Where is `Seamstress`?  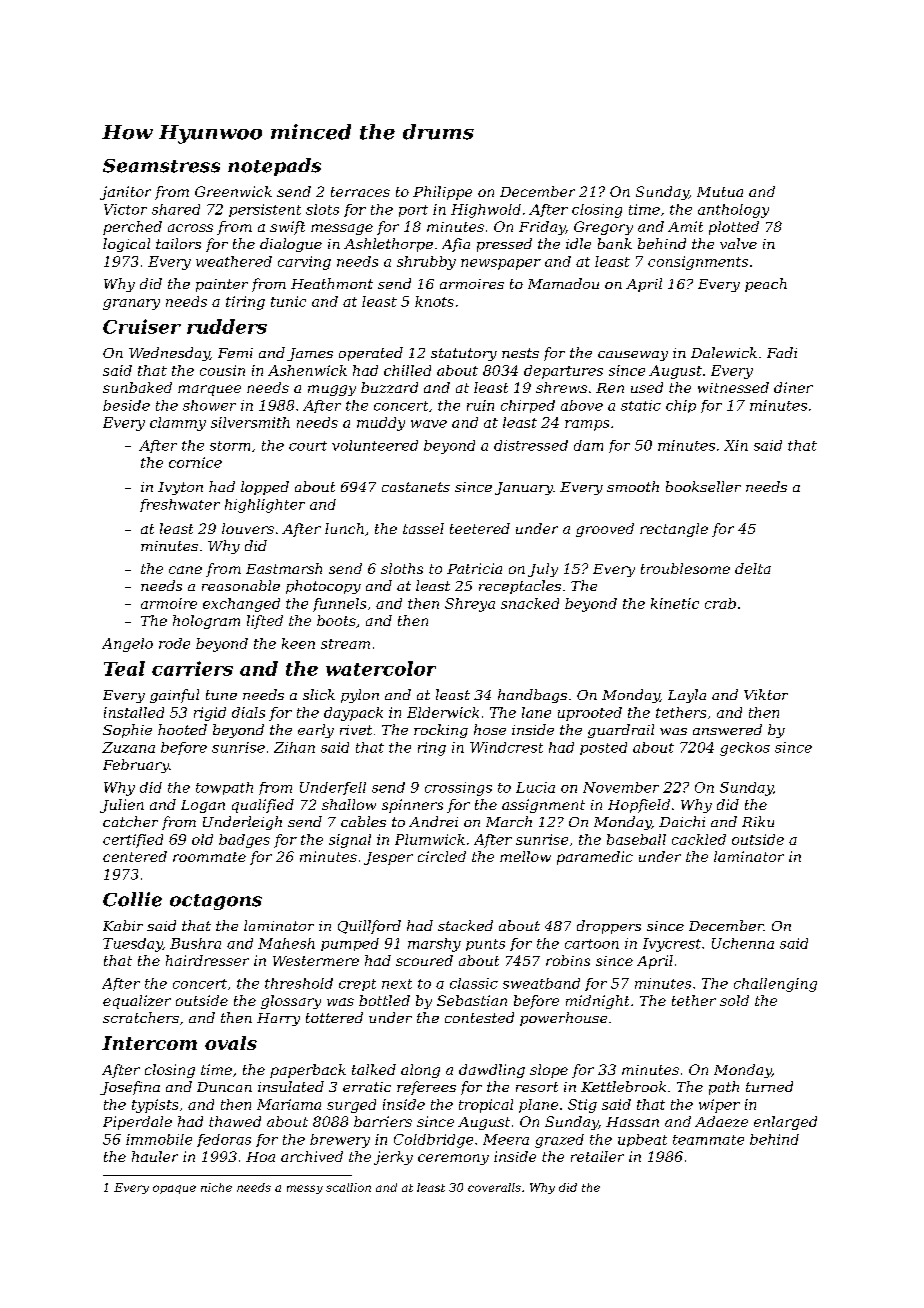
Seamstress is located at coordinates (161, 166).
